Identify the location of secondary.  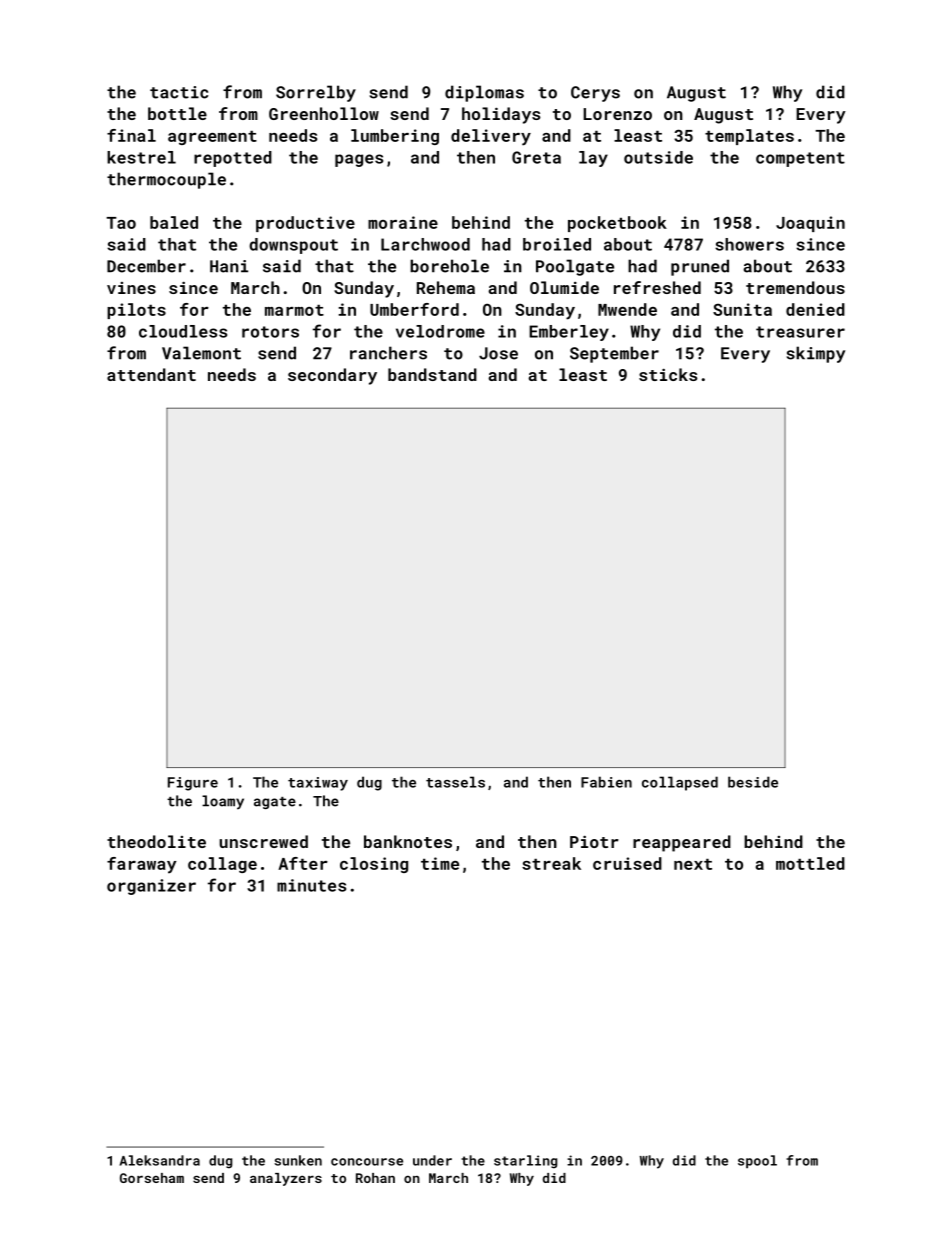
(332, 376).
